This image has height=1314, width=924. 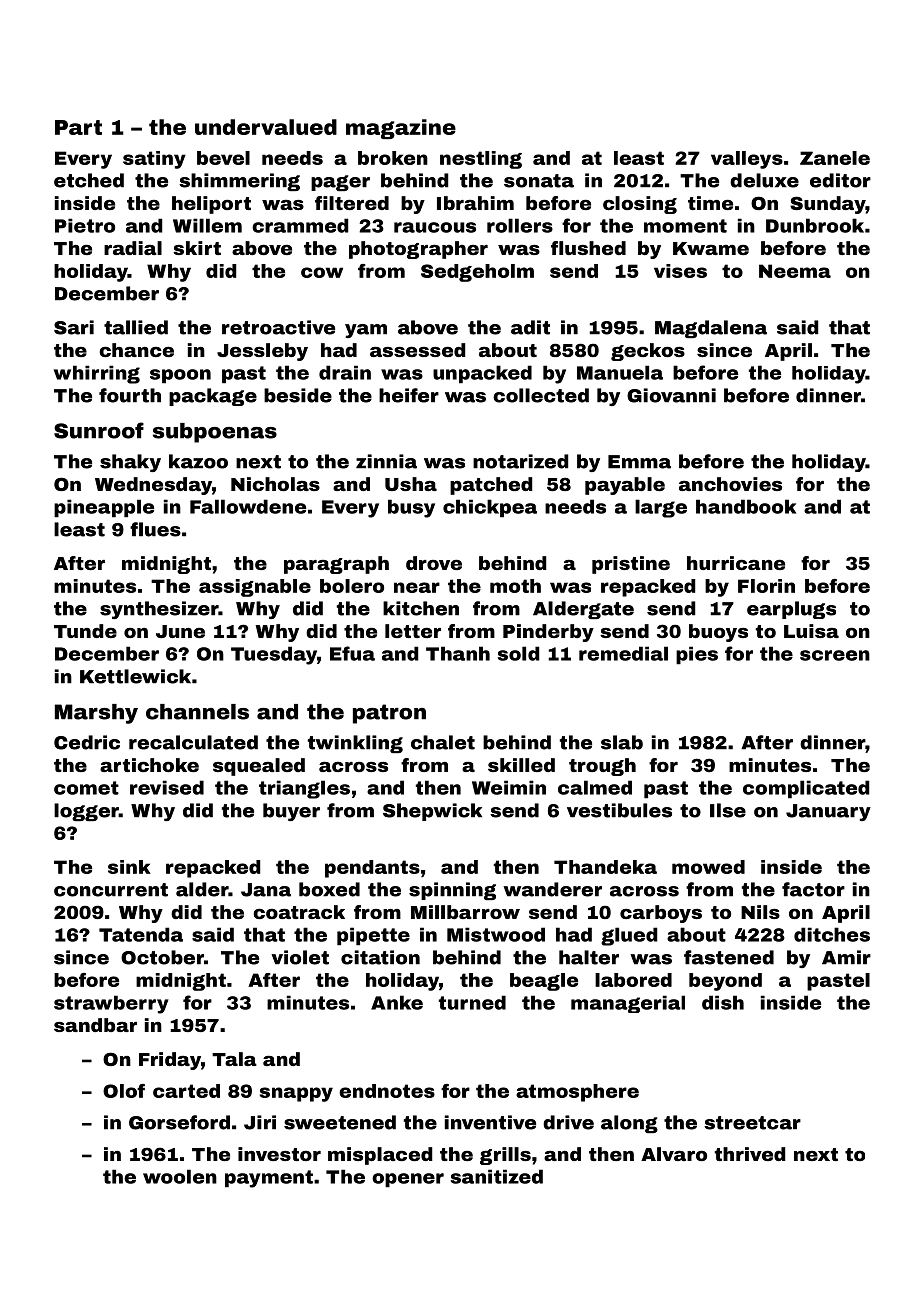 I want to click on drove, so click(x=434, y=563).
